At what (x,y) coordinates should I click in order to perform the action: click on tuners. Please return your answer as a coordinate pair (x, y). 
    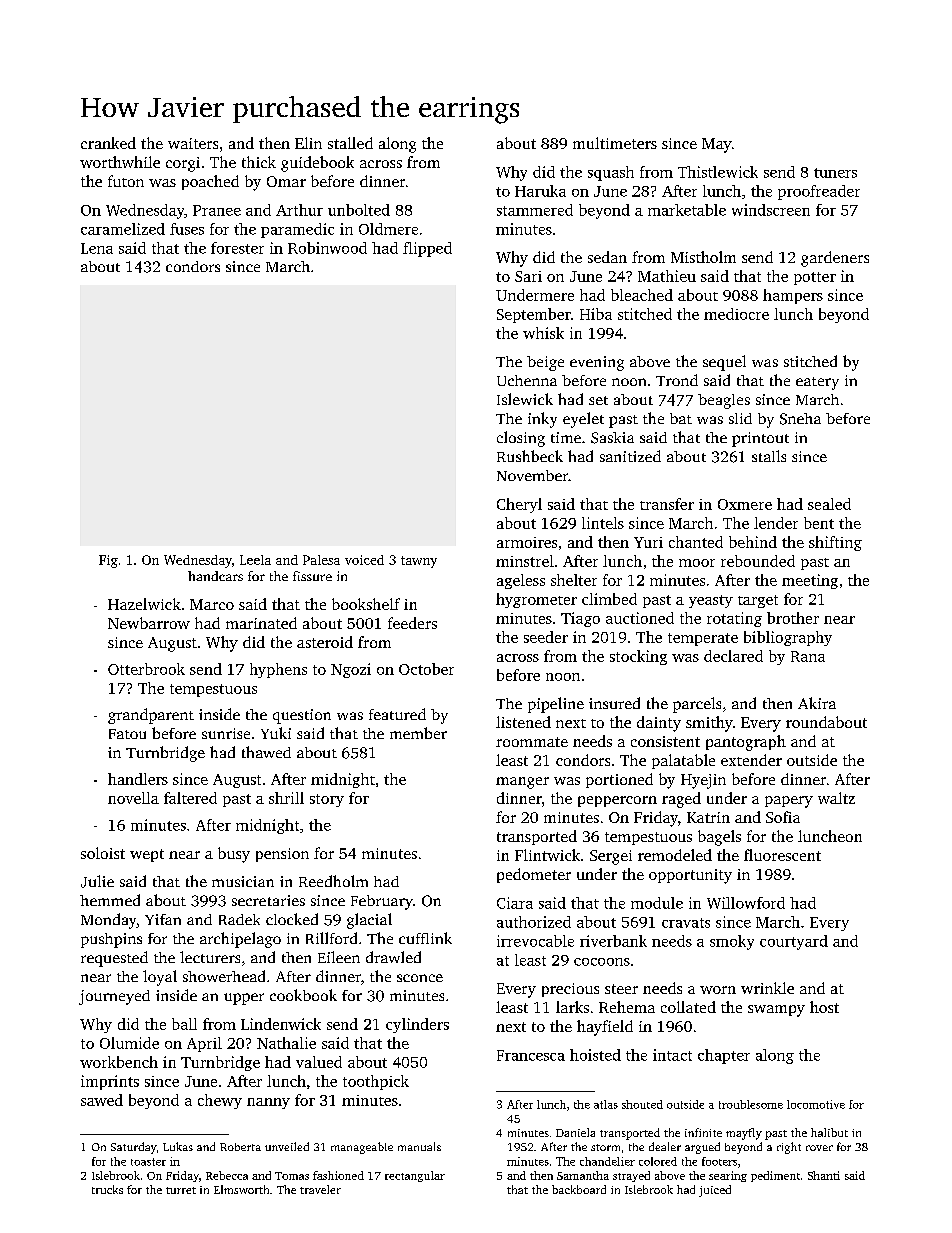
    Looking at the image, I should click on (835, 173).
